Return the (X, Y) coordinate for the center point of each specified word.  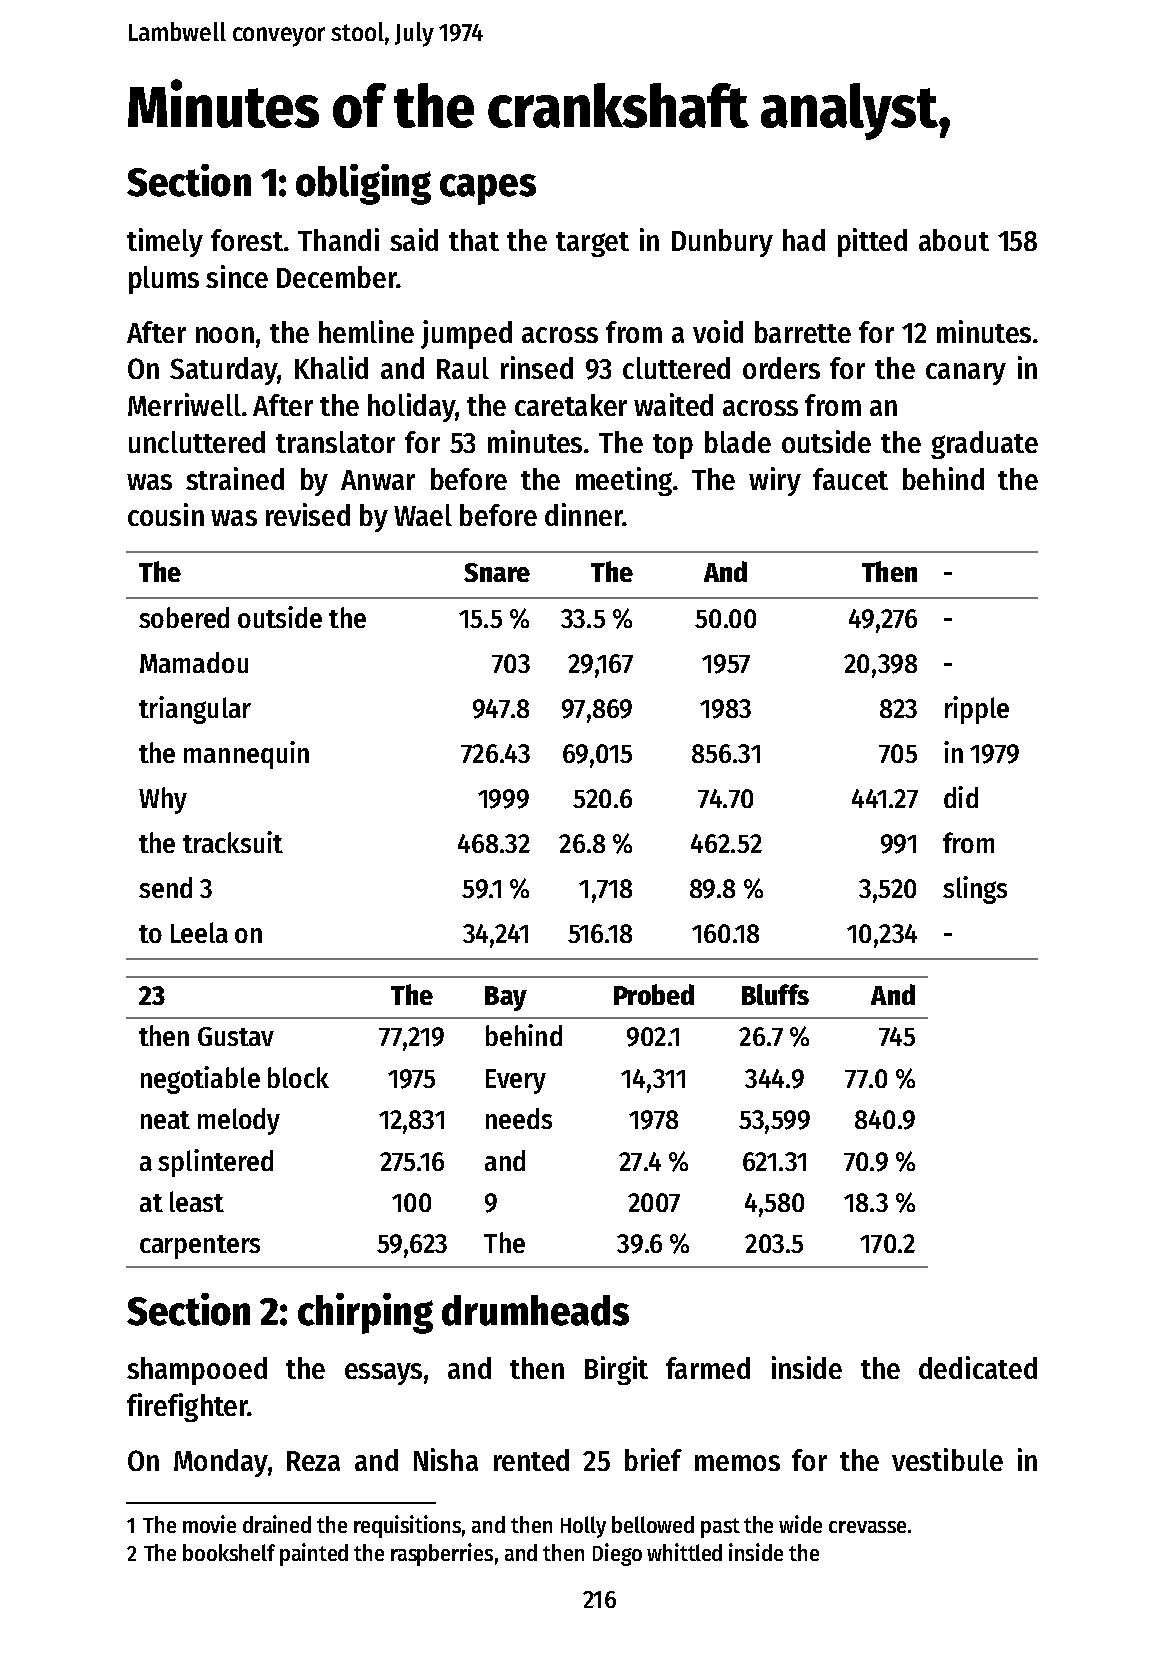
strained (235, 478)
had (804, 240)
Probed (654, 994)
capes (488, 189)
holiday (411, 407)
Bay (506, 998)
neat (165, 1120)
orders (781, 368)
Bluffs (775, 994)
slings (975, 890)
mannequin (246, 755)
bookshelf (229, 1552)
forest (247, 240)
